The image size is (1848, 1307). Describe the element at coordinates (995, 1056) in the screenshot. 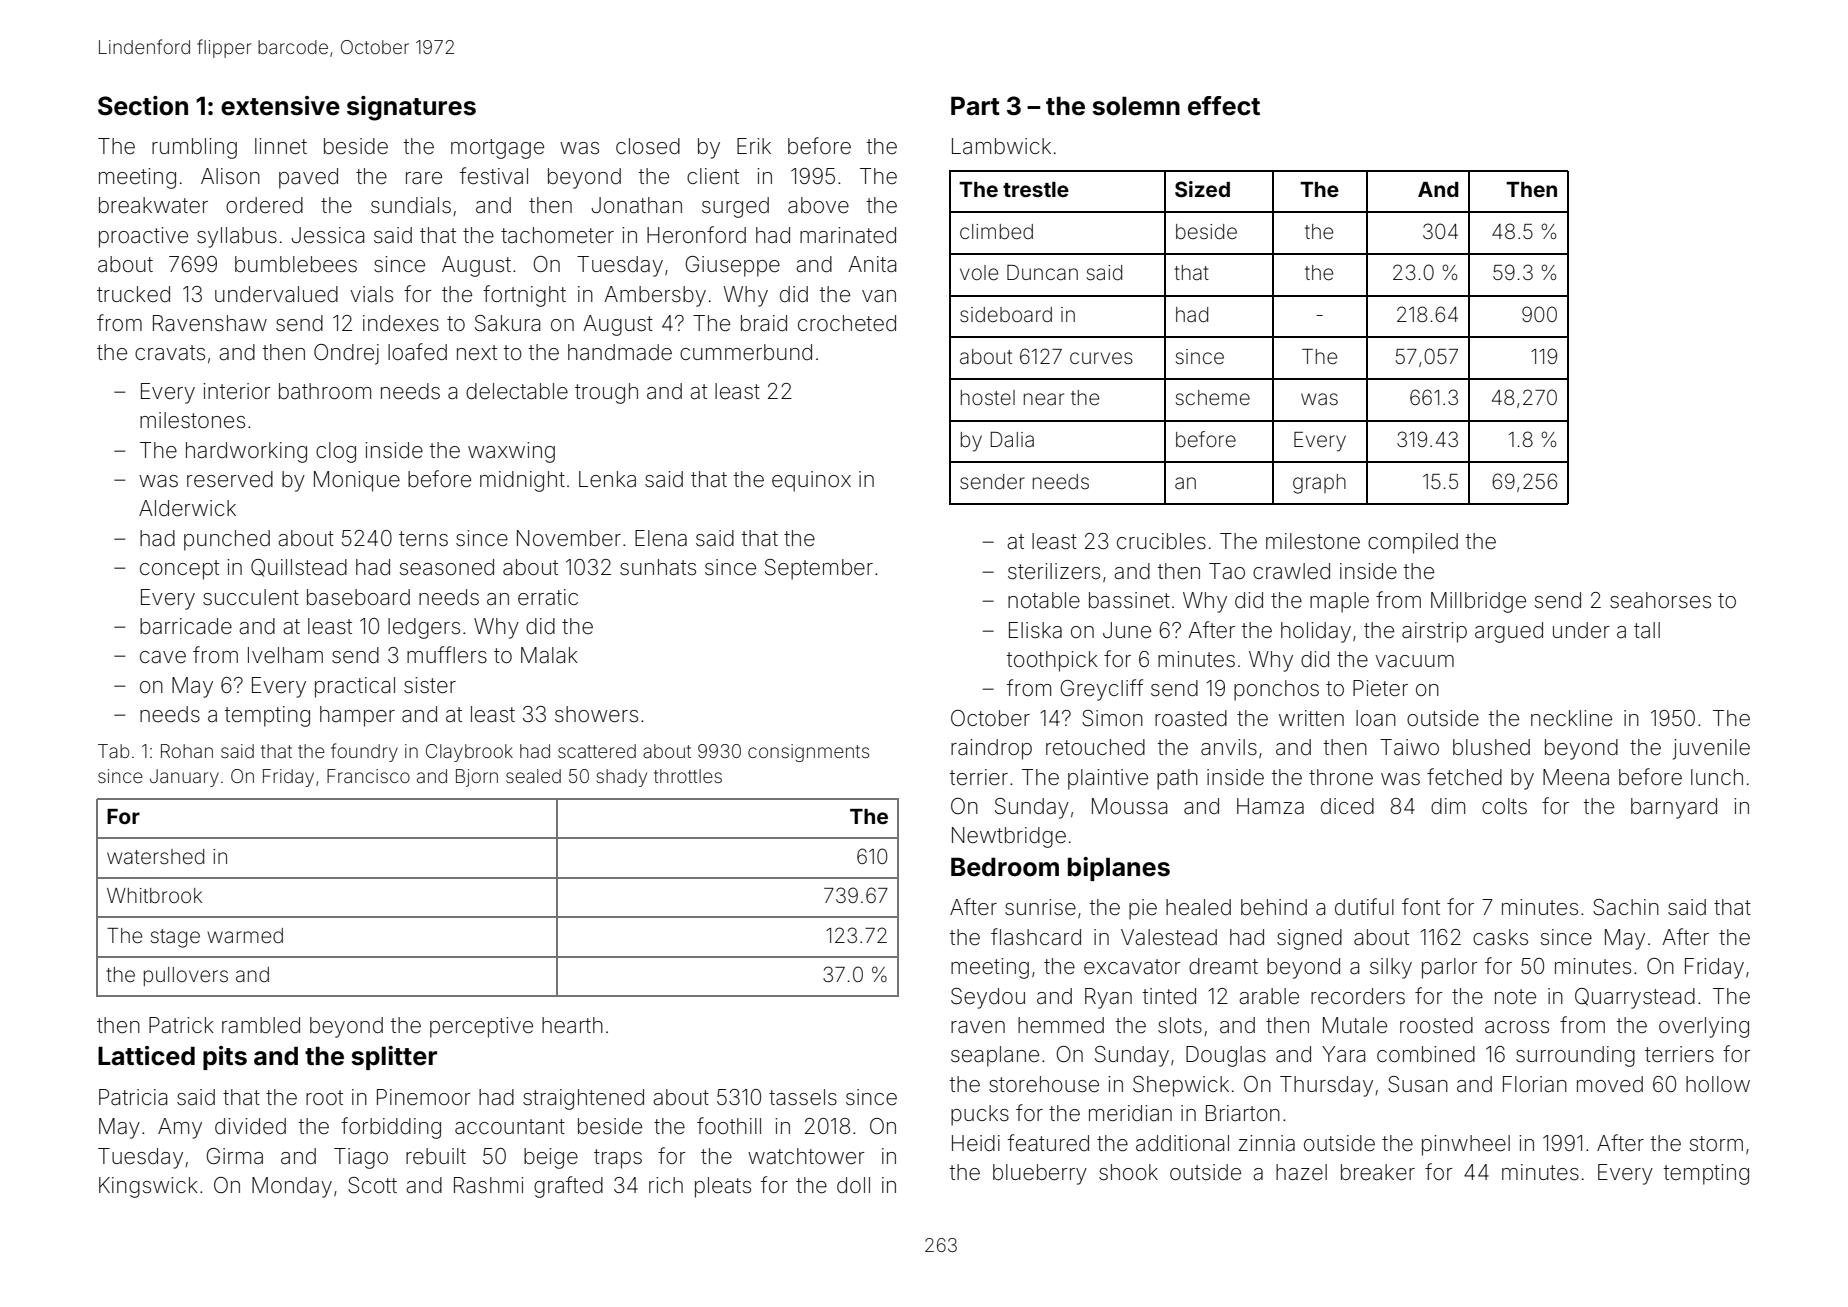

I see `seaplane` at that location.
